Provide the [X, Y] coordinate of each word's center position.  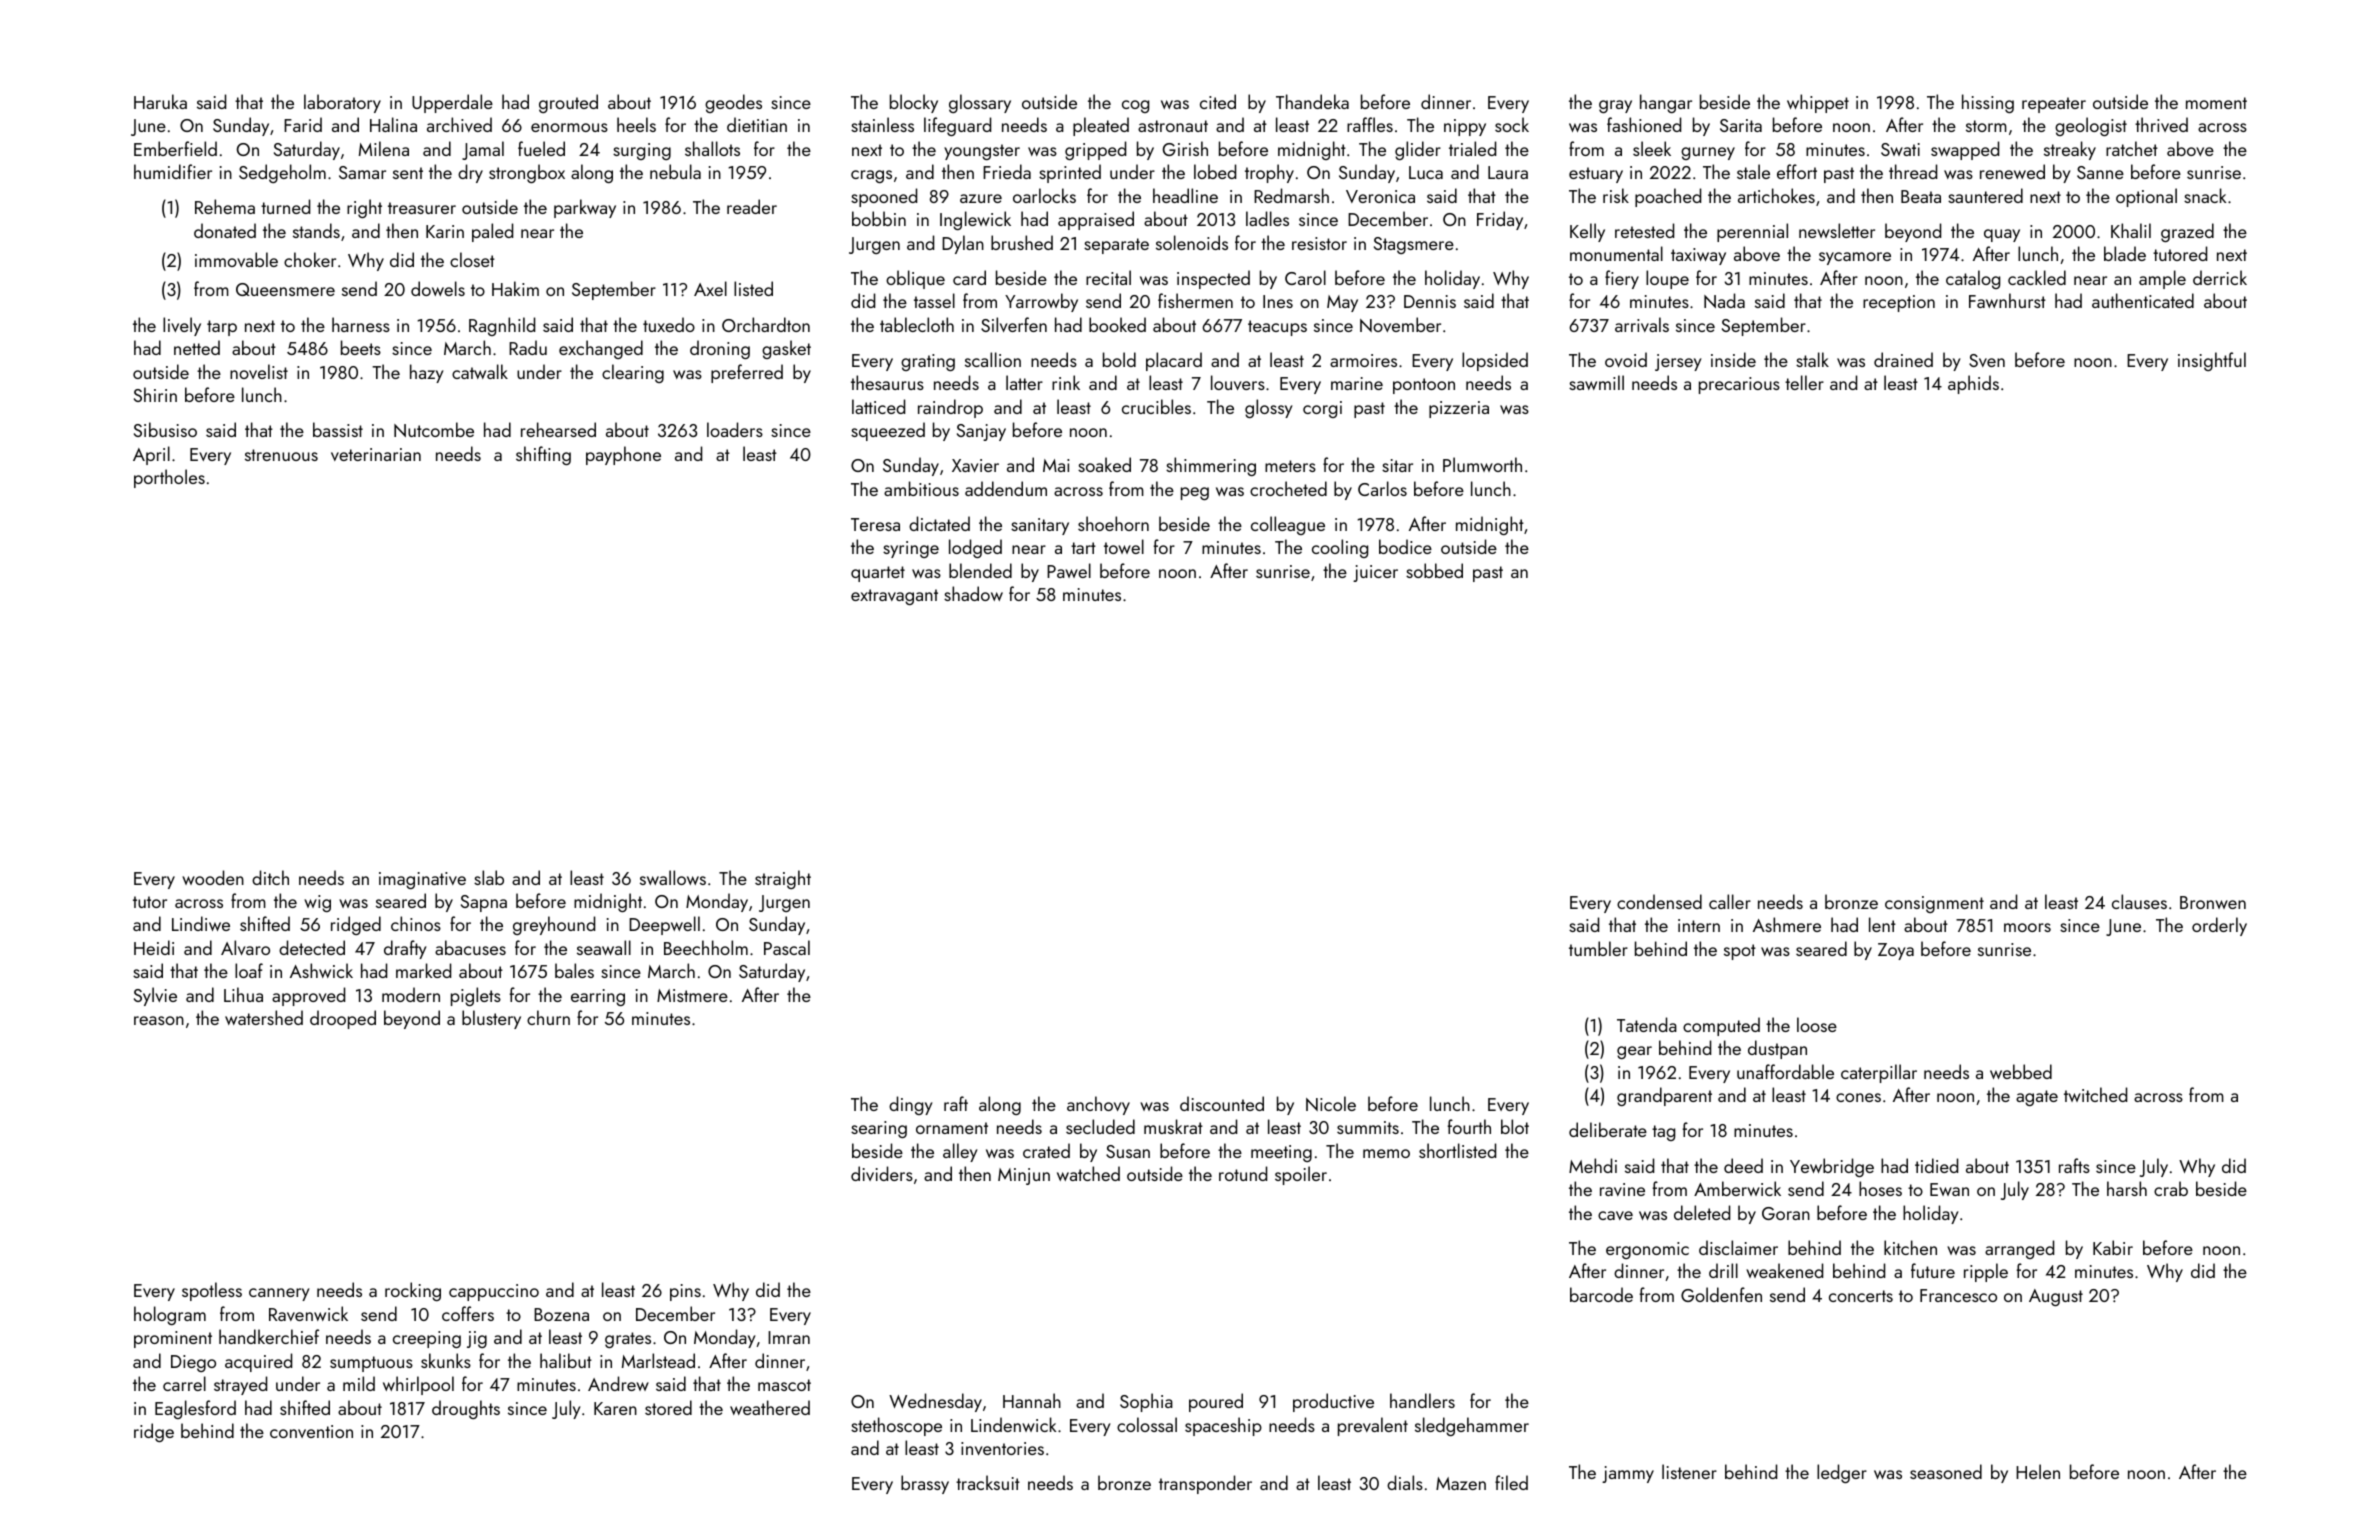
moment [2216, 103]
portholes [169, 478]
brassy [925, 1484]
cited [1218, 101]
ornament [952, 1128]
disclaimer [1738, 1247]
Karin [445, 231]
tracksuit [988, 1482]
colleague [1288, 525]
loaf [249, 970]
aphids [1973, 384]
